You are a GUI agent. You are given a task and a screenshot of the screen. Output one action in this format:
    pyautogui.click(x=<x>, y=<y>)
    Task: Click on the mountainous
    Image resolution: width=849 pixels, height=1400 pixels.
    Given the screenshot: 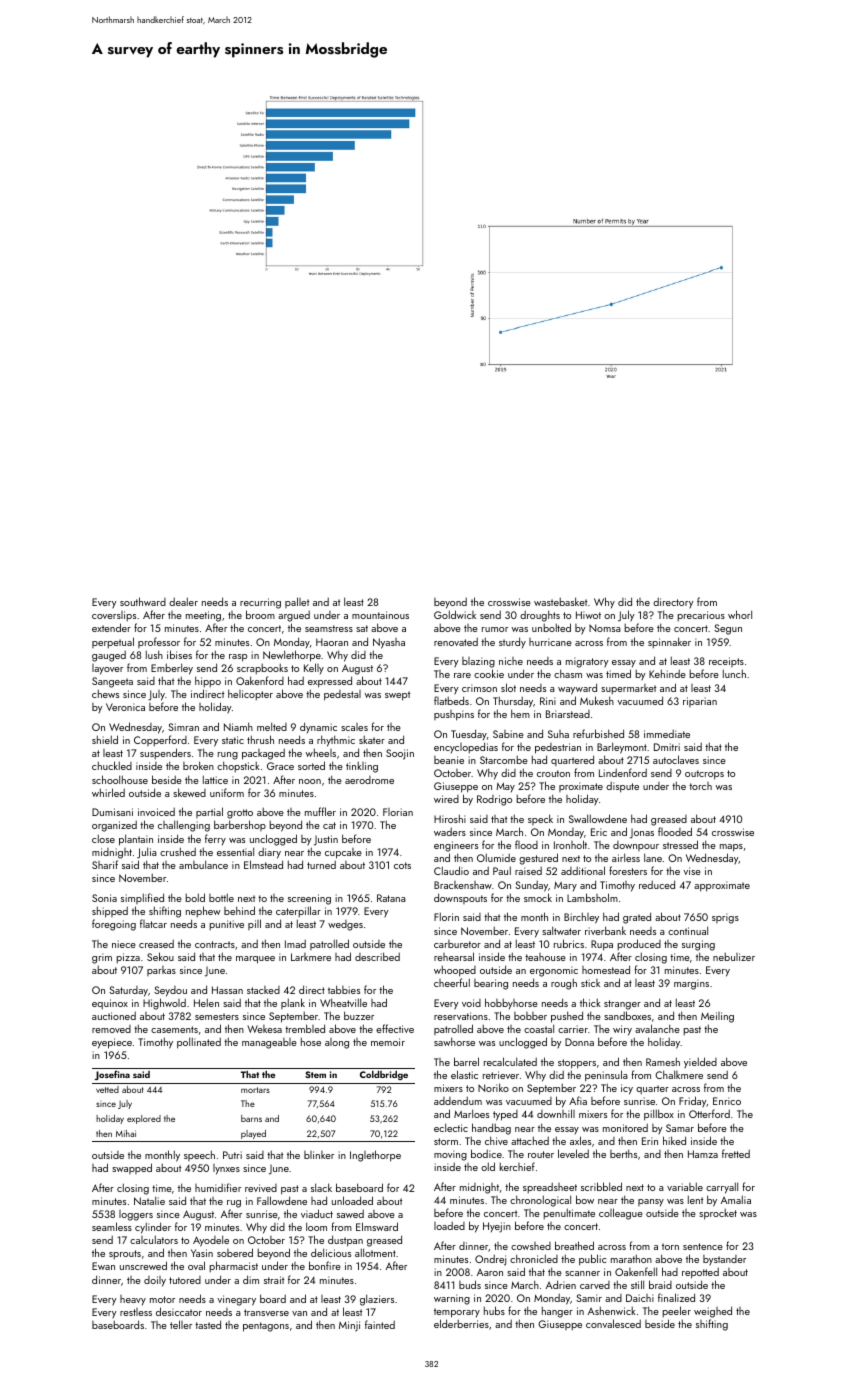 What is the action you would take?
    pyautogui.click(x=380, y=615)
